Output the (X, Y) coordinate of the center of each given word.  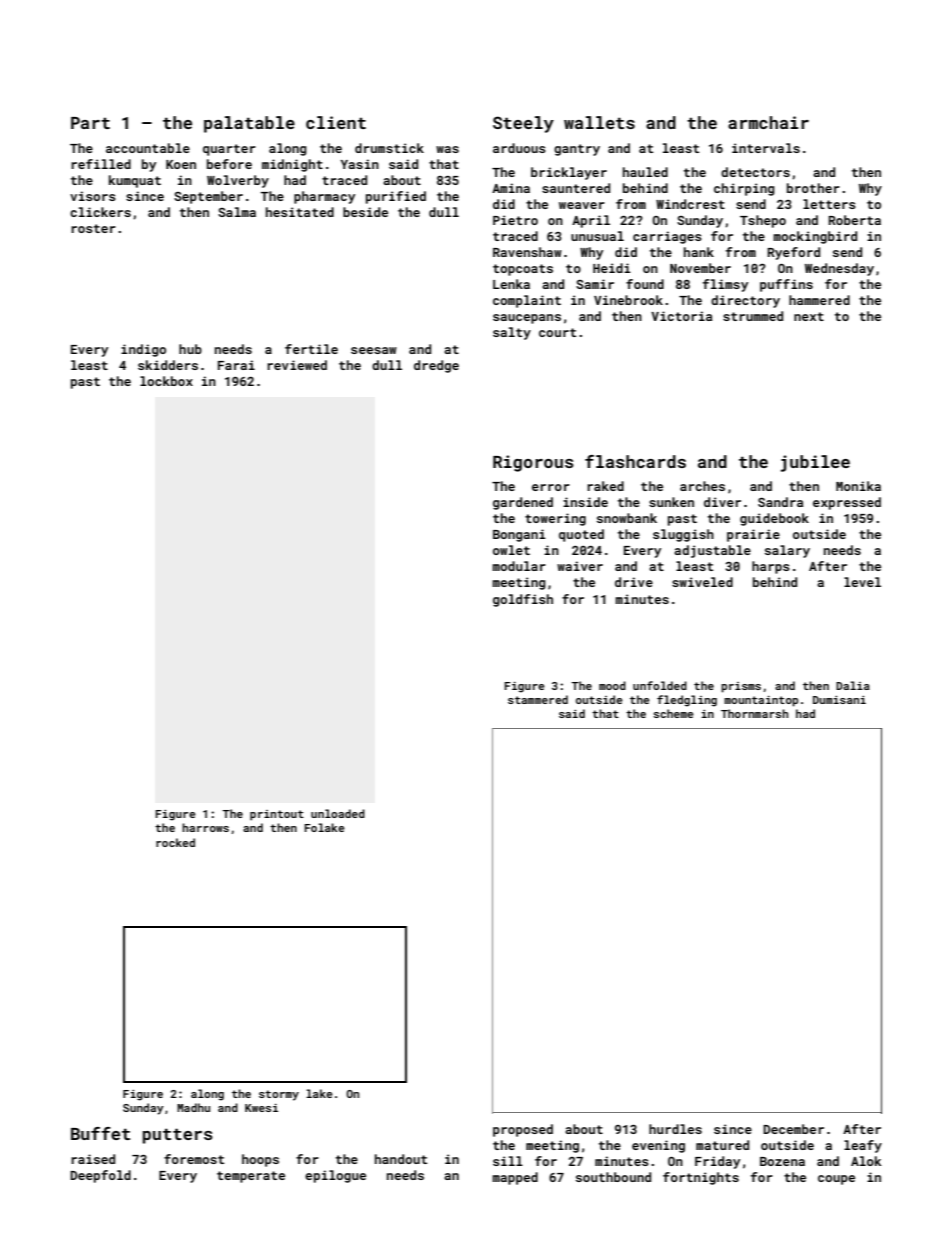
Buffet (100, 1133)
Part (90, 123)
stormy (279, 1095)
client (336, 122)
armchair (768, 122)
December (793, 1129)
